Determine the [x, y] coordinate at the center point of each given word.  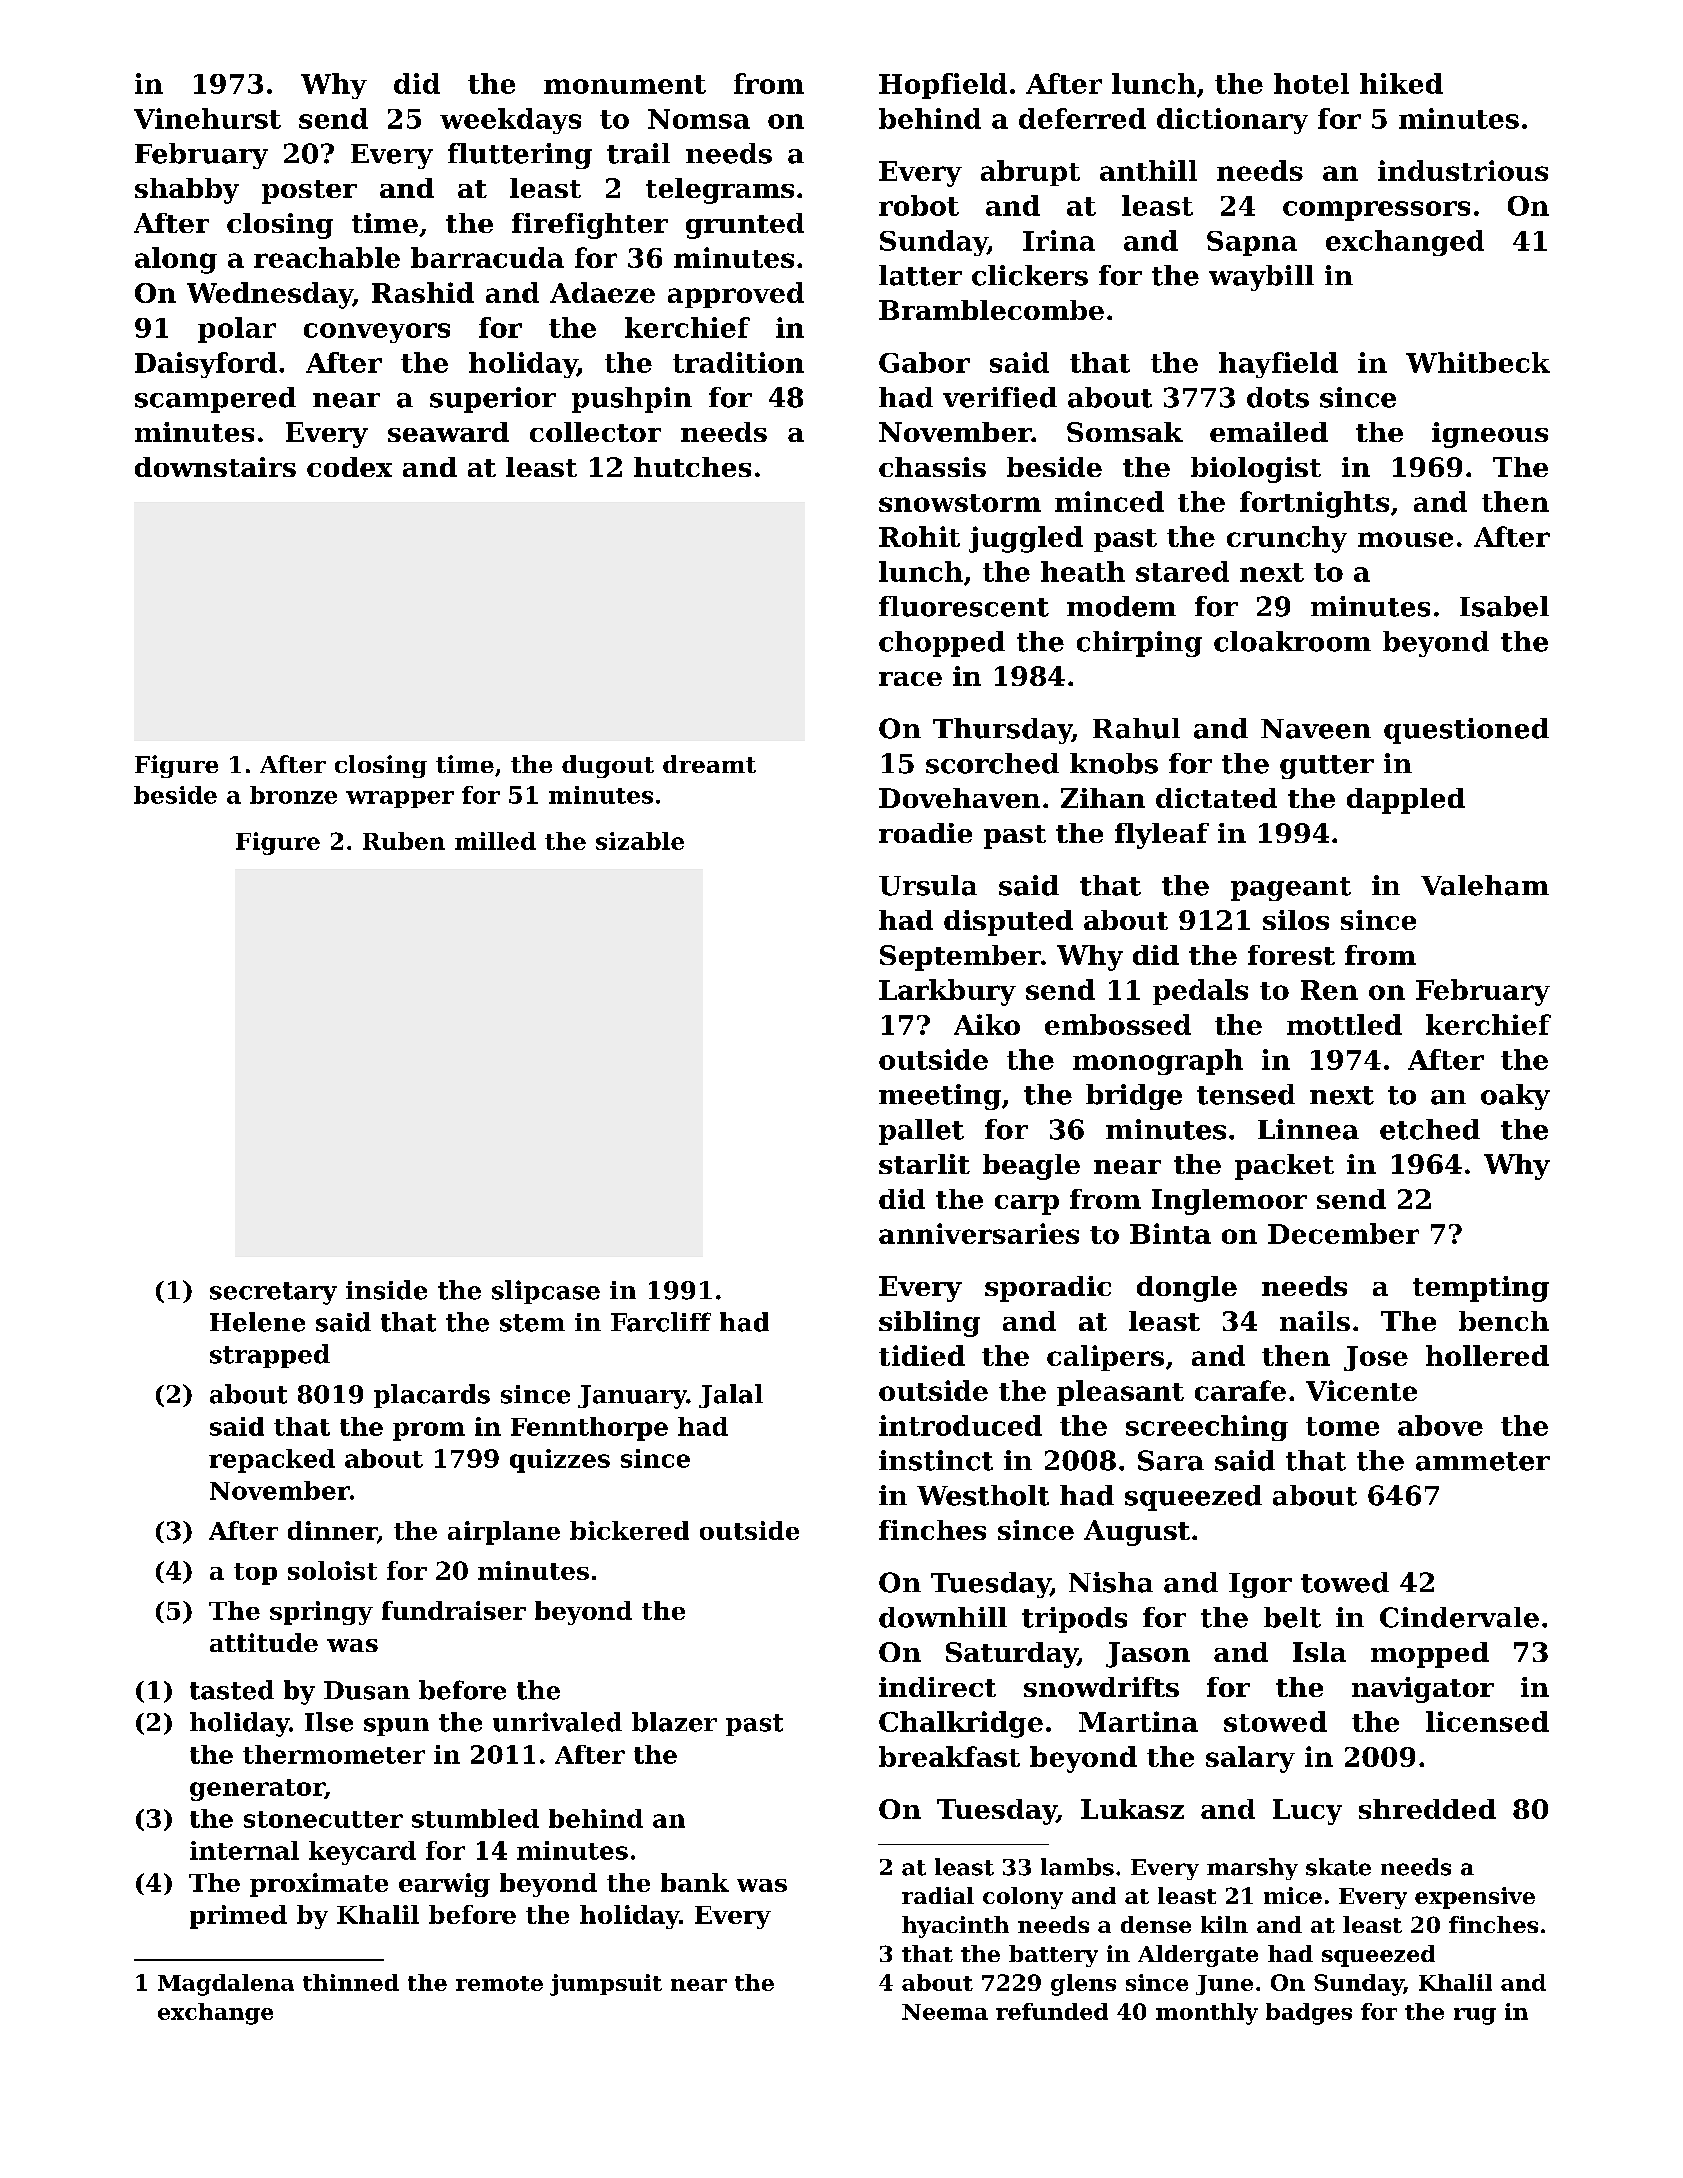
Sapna [1252, 243]
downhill [943, 1617]
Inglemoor [1229, 1202]
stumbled [475, 1818]
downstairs [215, 467]
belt [1292, 1617]
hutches [692, 467]
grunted [745, 226]
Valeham [1485, 885]
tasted [232, 1690]
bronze [293, 795]
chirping [1139, 644]
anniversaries [979, 1233]
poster [309, 192]
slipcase [546, 1292]
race [910, 679]
